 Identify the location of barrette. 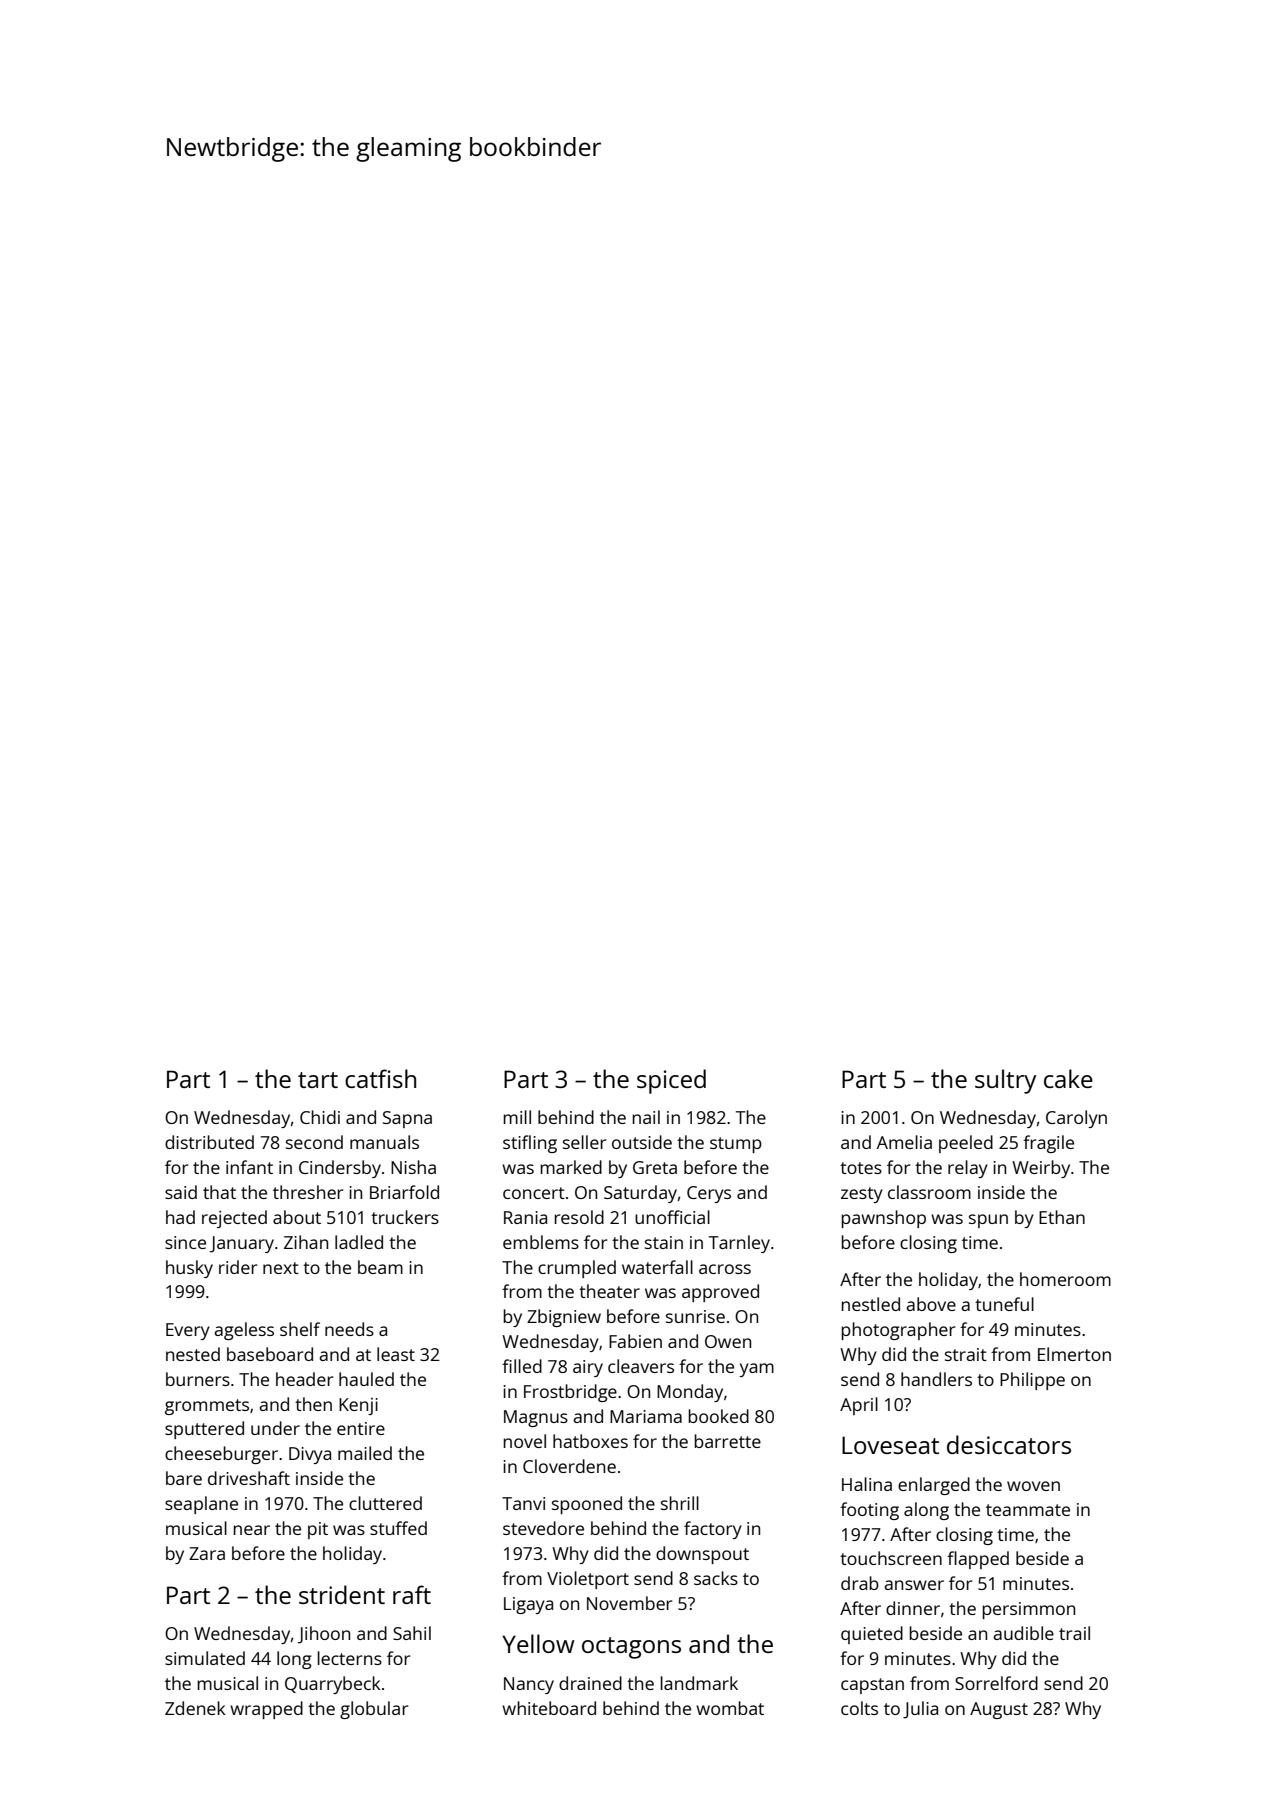
(727, 1441).
